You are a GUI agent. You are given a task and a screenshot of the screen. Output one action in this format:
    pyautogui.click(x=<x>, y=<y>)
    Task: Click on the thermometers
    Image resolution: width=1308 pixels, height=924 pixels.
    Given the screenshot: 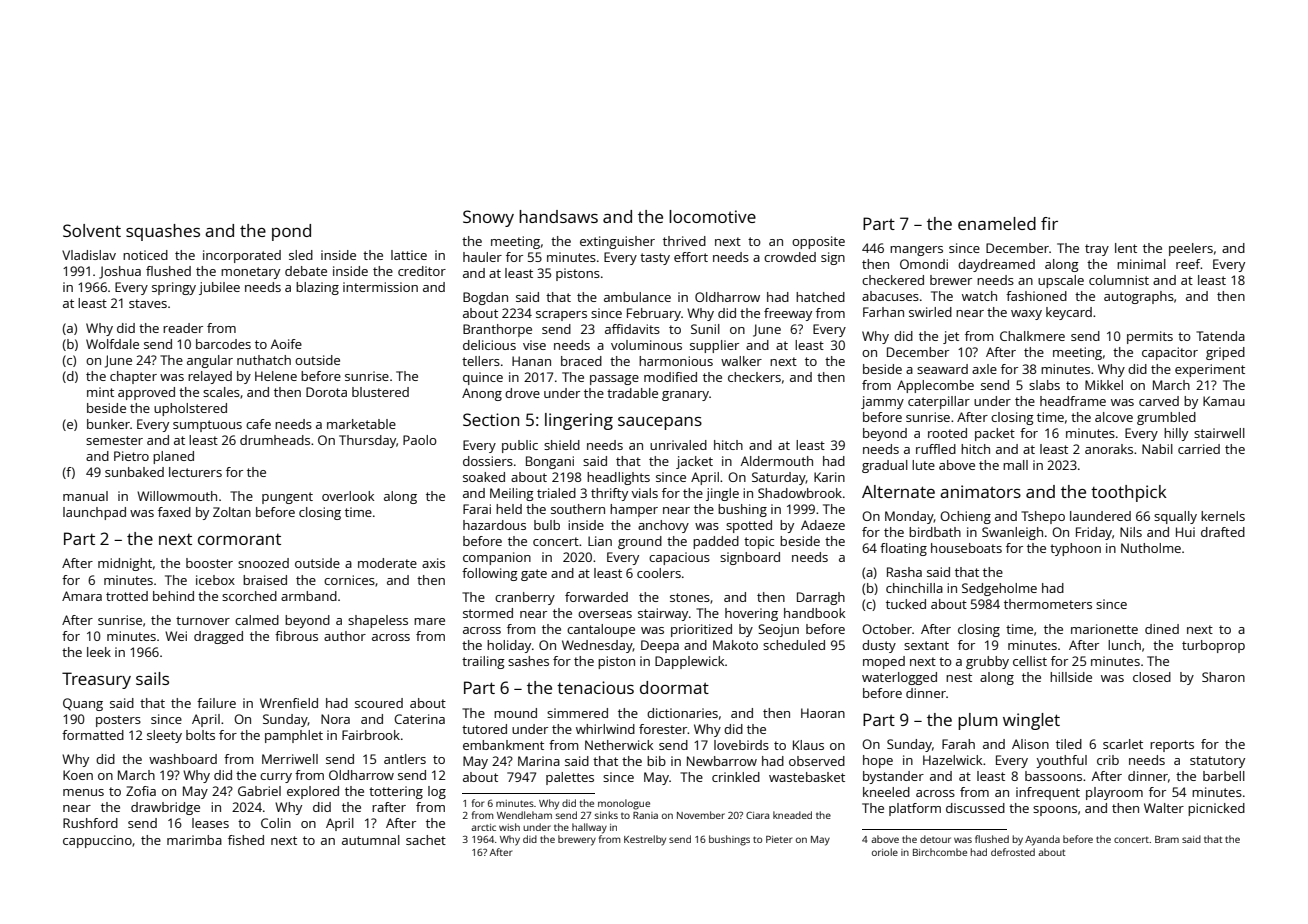 What is the action you would take?
    pyautogui.click(x=1048, y=604)
